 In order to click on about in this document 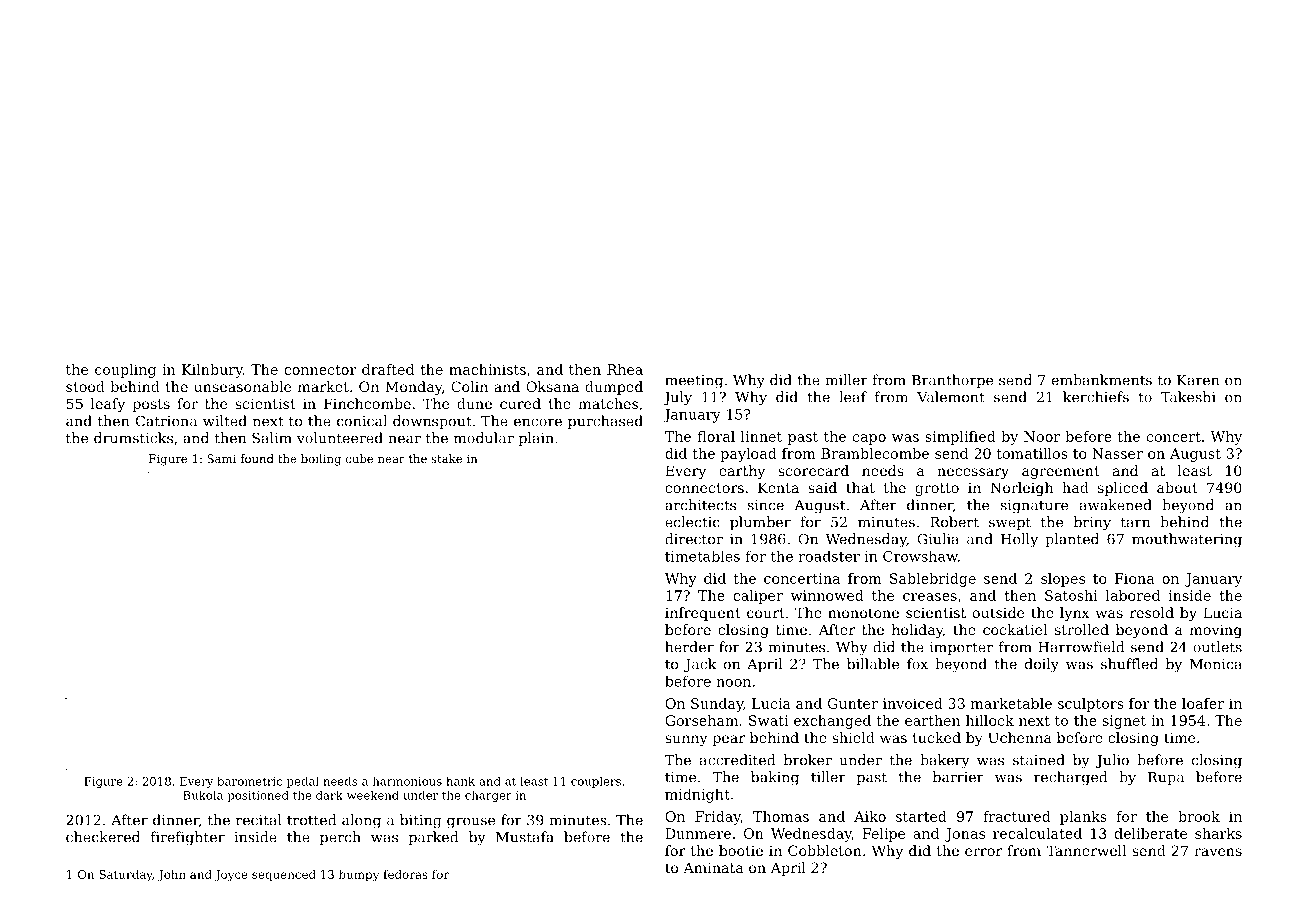, I will do `click(1177, 487)`.
